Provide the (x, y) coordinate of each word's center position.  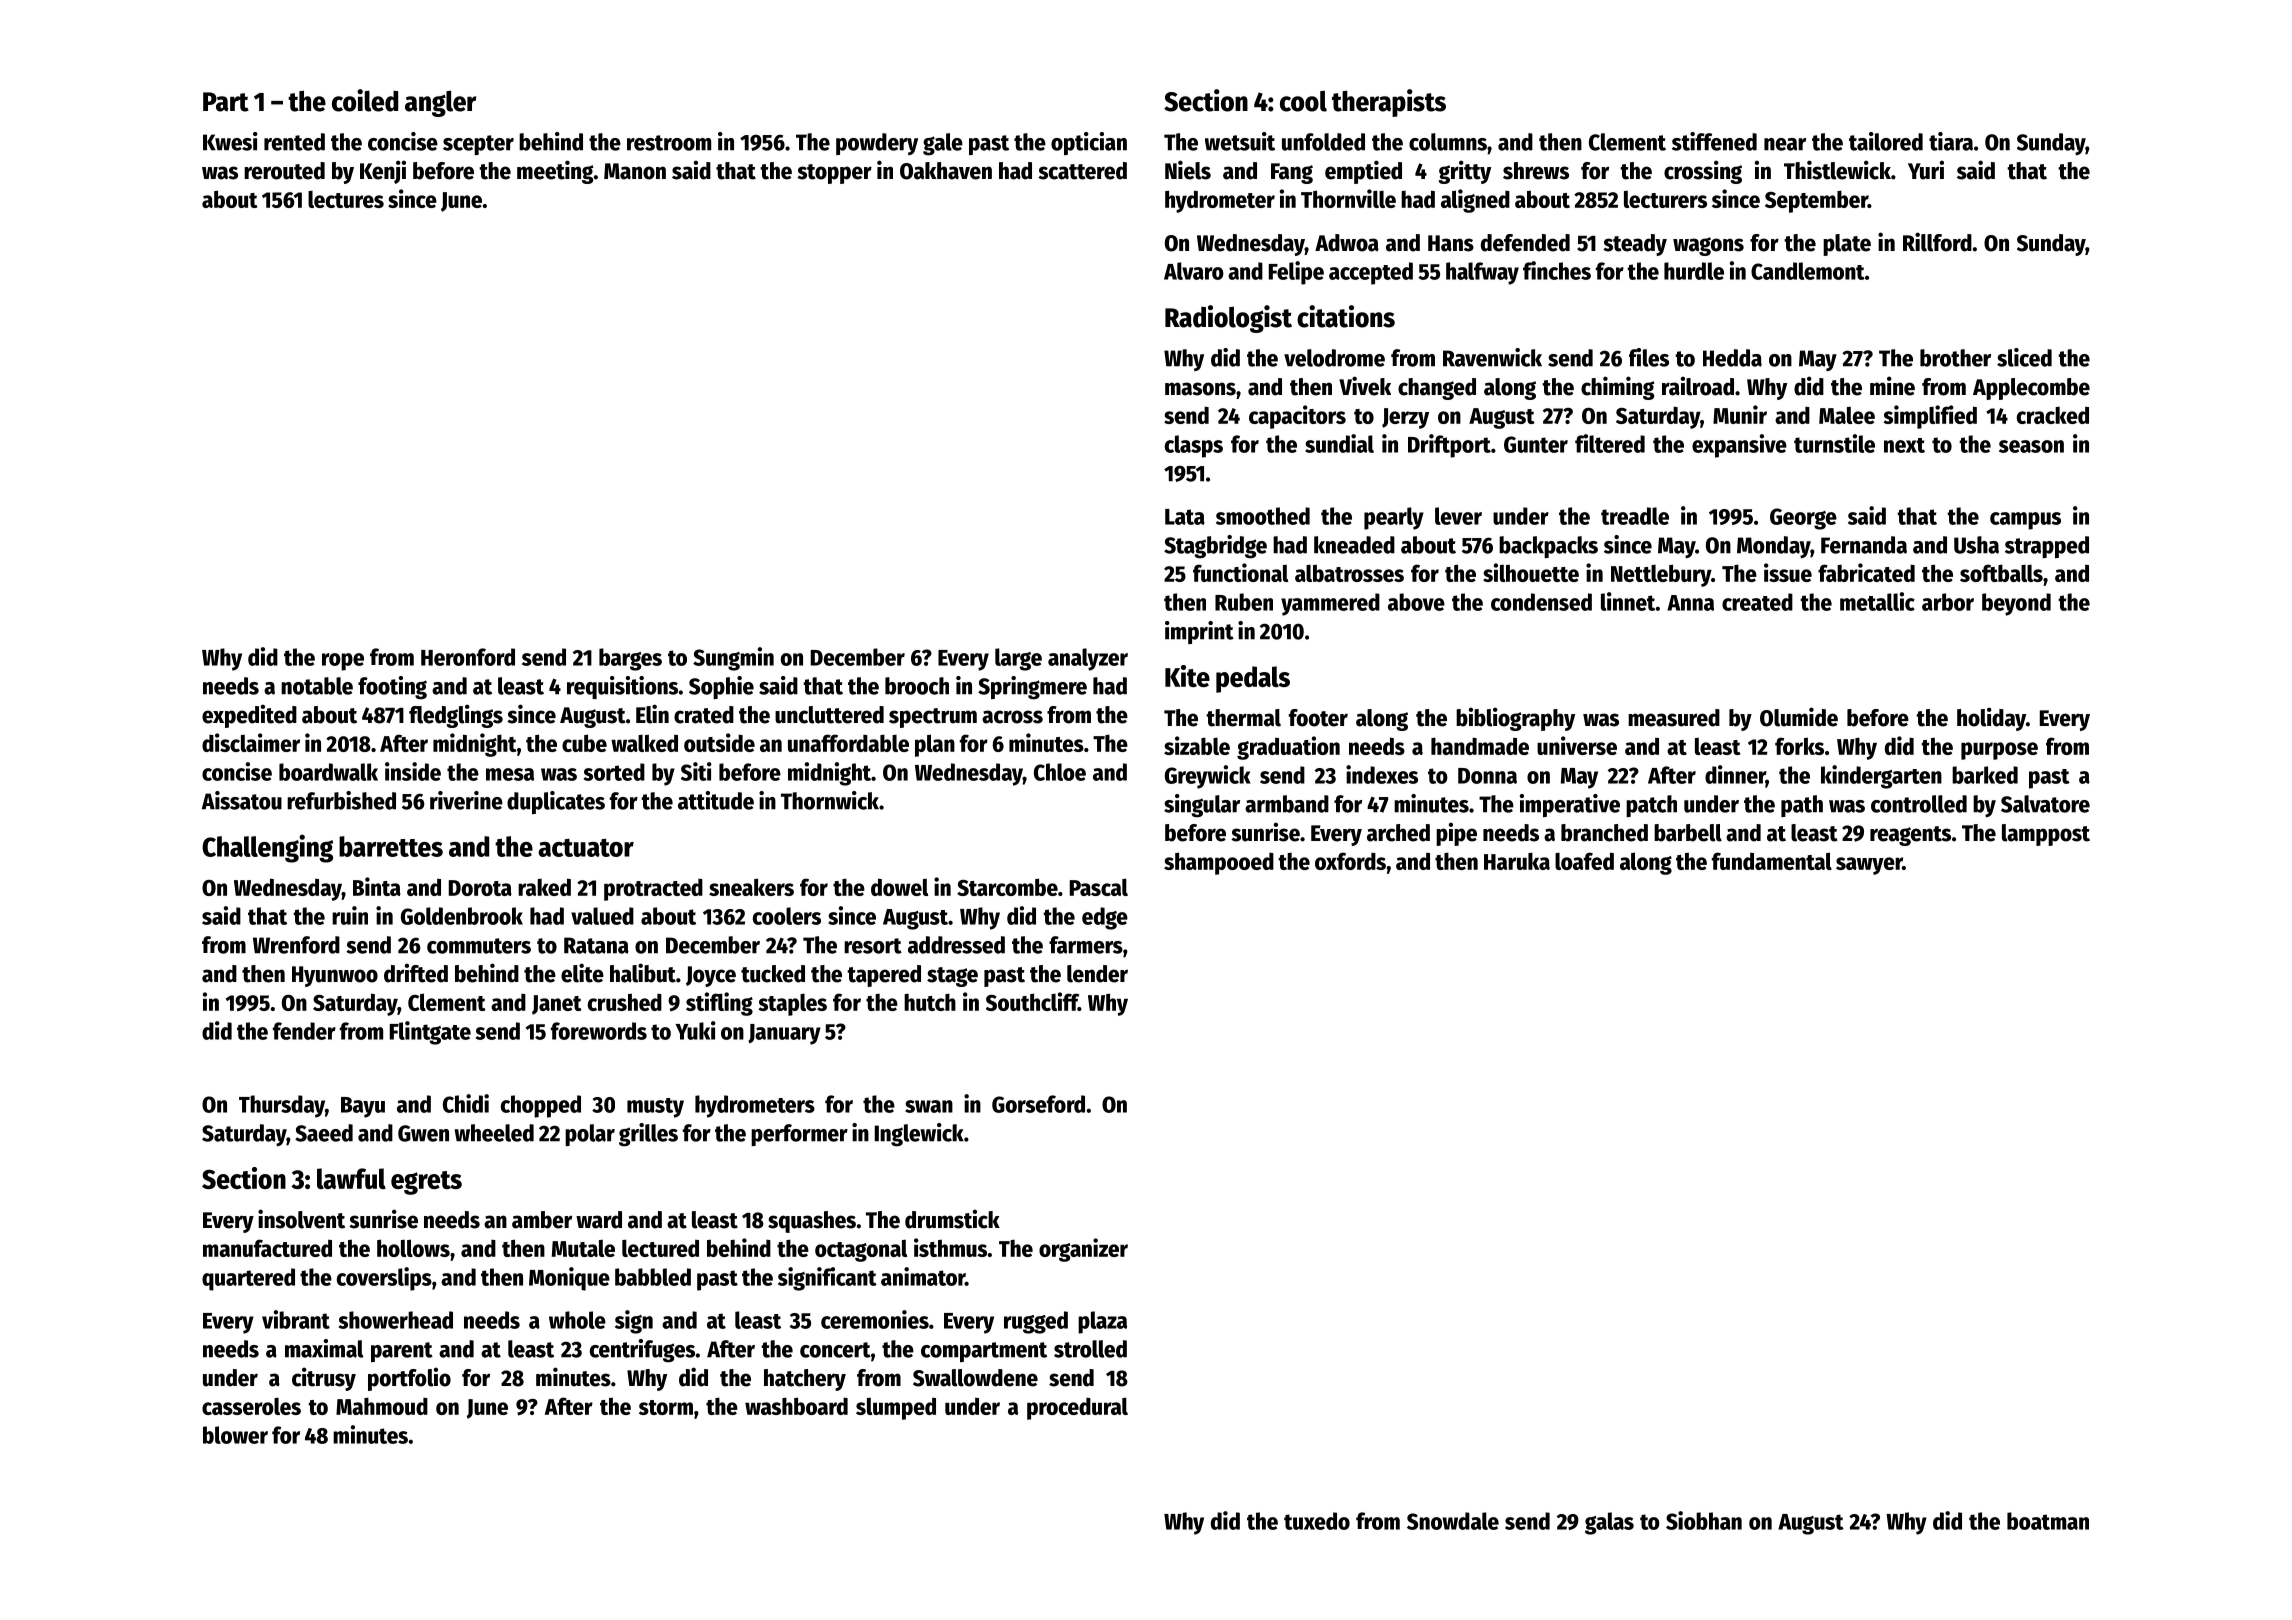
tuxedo (1317, 1521)
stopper (834, 174)
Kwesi (230, 141)
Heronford (468, 657)
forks (1799, 746)
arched (1398, 833)
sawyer (1869, 866)
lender (1097, 974)
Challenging (267, 848)
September (1816, 201)
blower (235, 1435)
